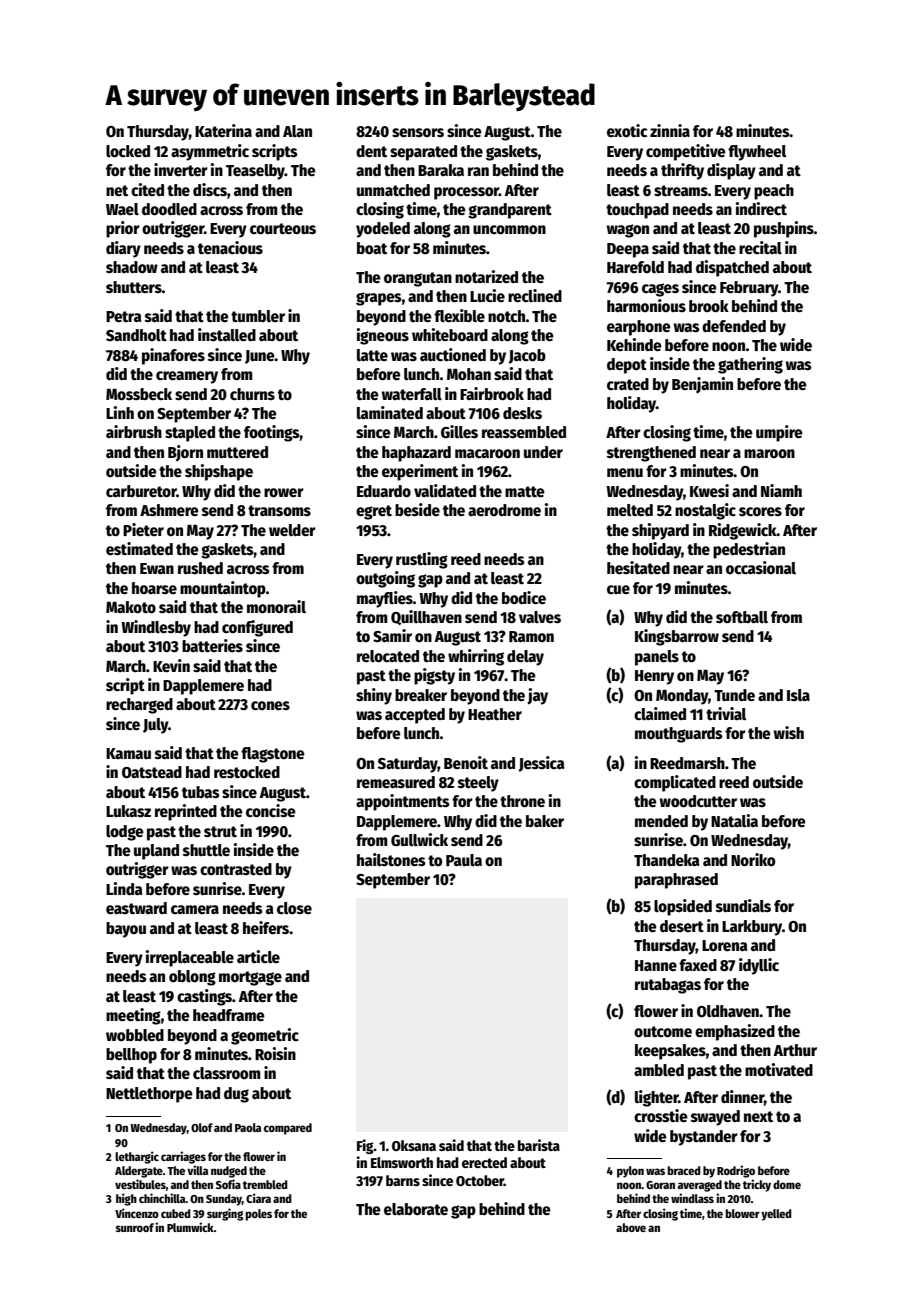  Describe the element at coordinates (750, 365) in the document. I see `gathering` at that location.
